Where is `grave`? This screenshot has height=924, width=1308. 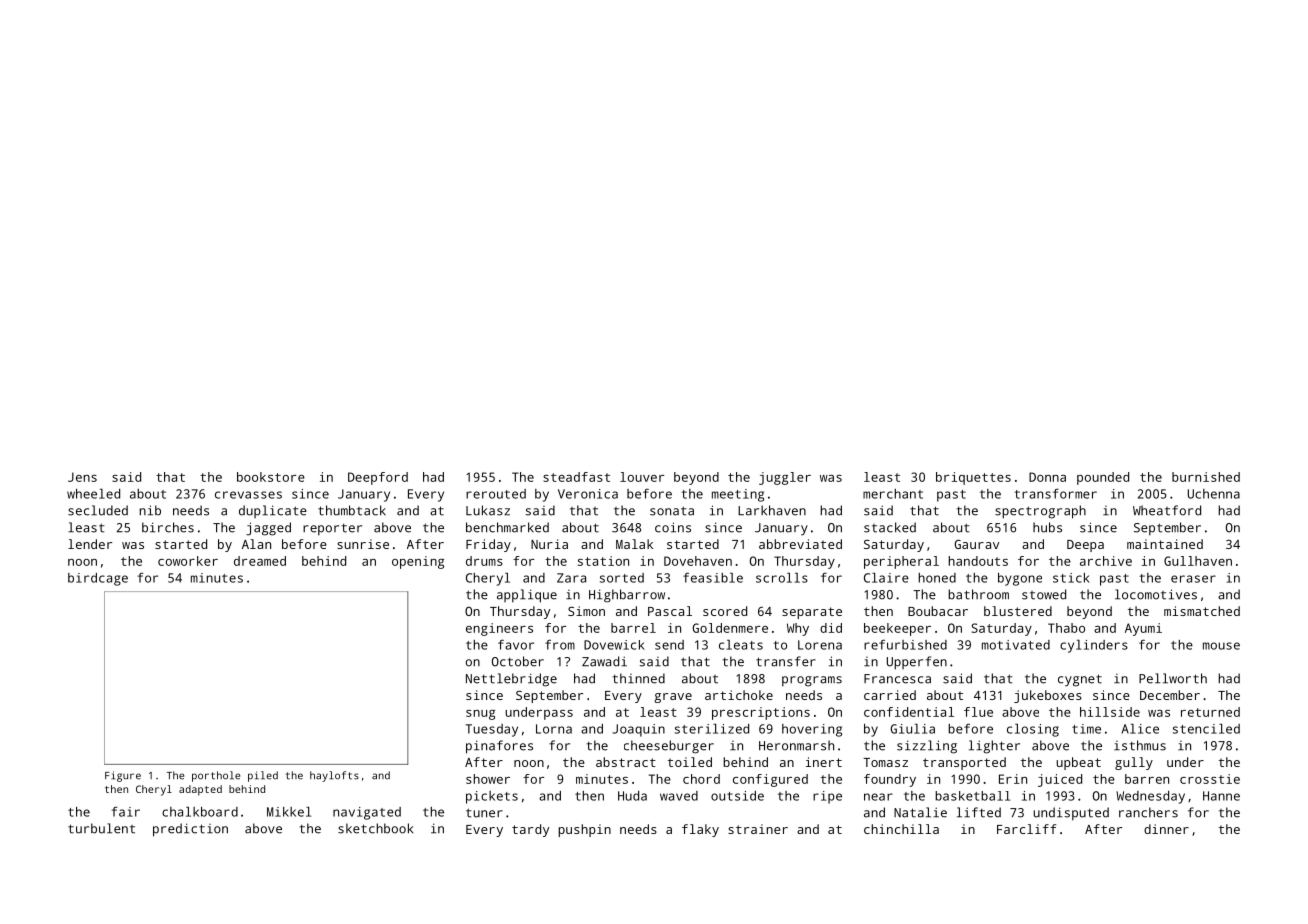 grave is located at coordinates (673, 698).
